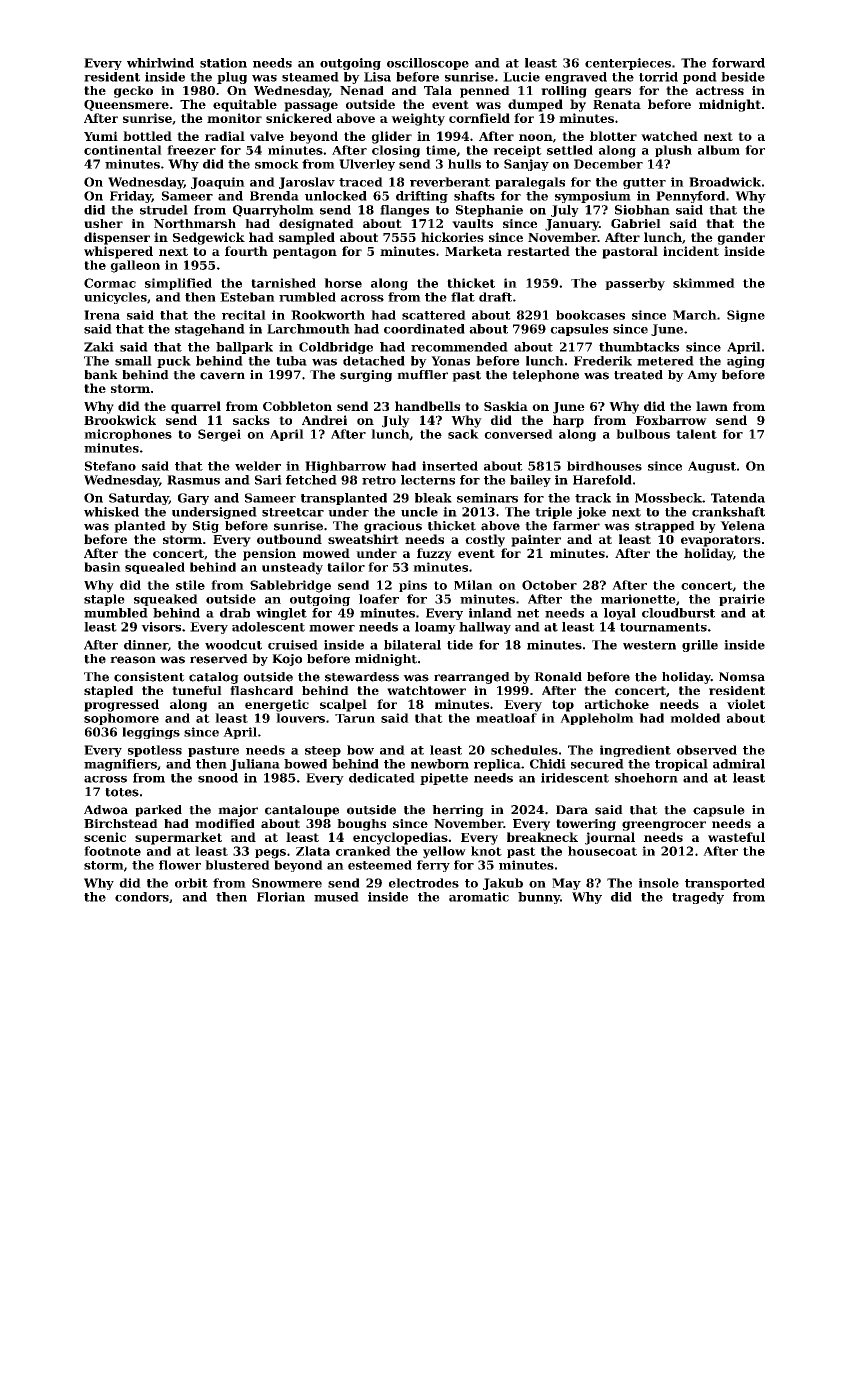  Describe the element at coordinates (428, 64) in the screenshot. I see `oscilloscope` at that location.
